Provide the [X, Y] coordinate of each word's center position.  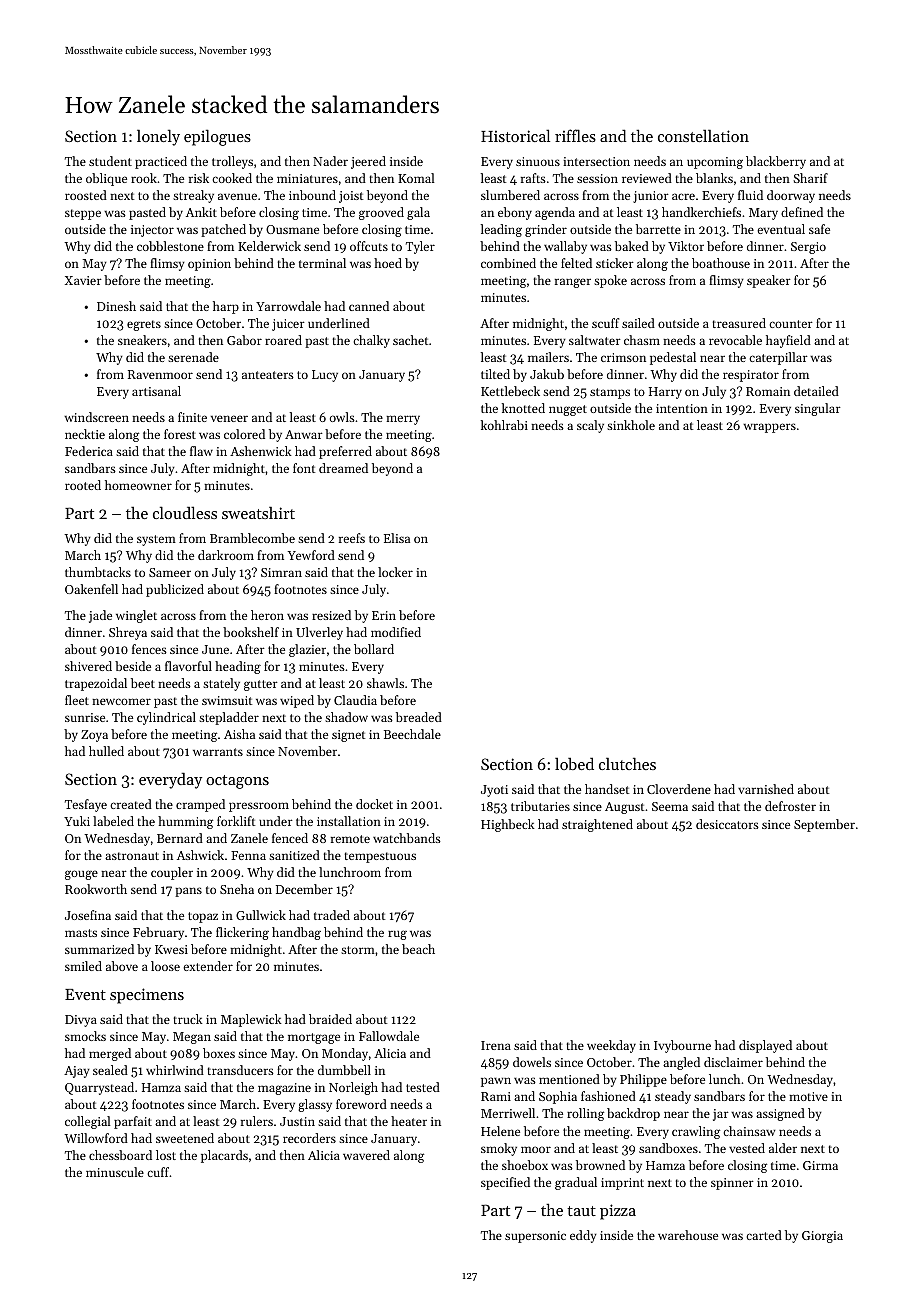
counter [791, 324]
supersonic [535, 1237]
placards [224, 1156]
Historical [515, 135]
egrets [144, 325]
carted [764, 1235]
